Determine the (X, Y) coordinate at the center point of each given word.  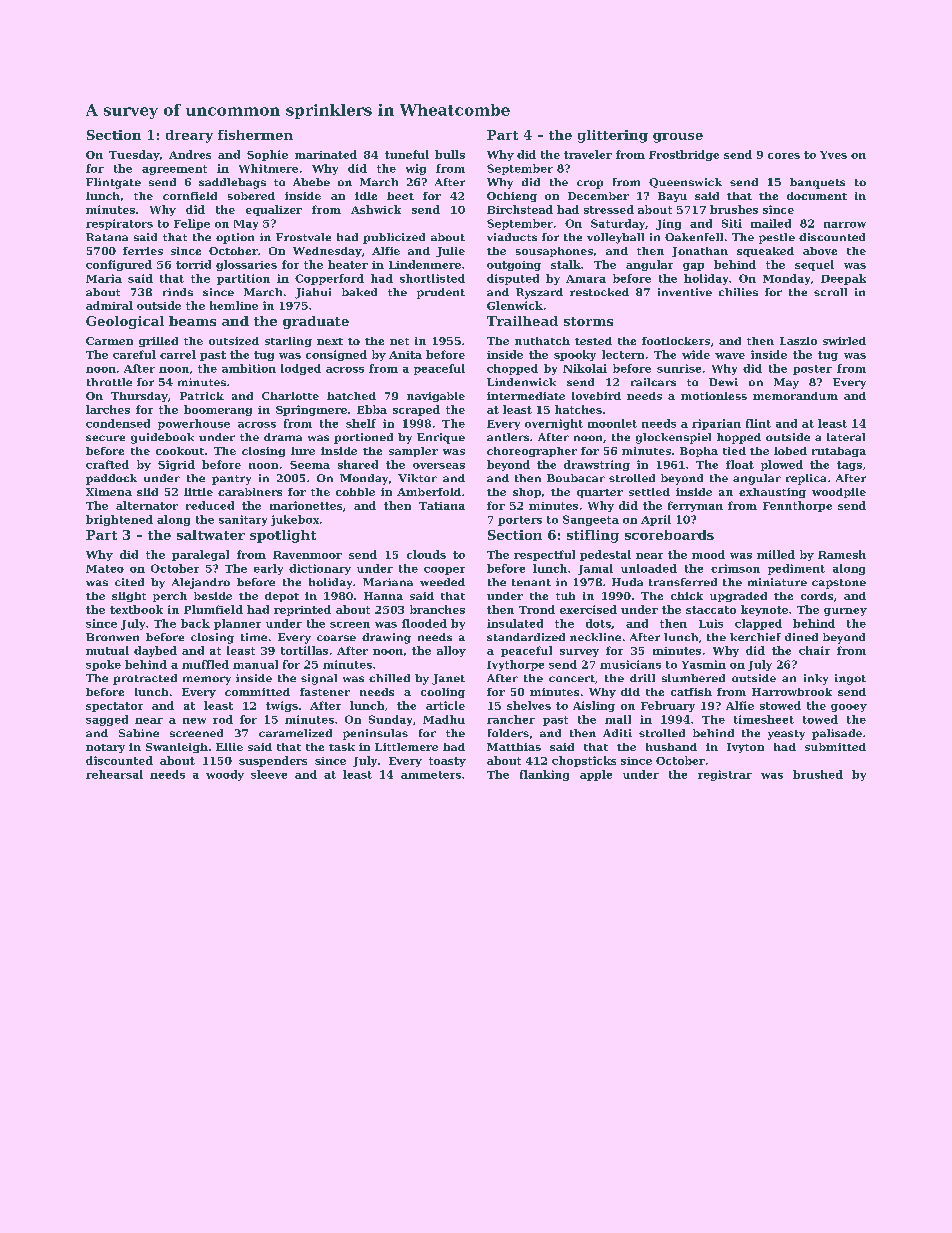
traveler (588, 154)
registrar (725, 775)
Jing (668, 224)
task (342, 747)
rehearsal (114, 774)
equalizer (274, 210)
